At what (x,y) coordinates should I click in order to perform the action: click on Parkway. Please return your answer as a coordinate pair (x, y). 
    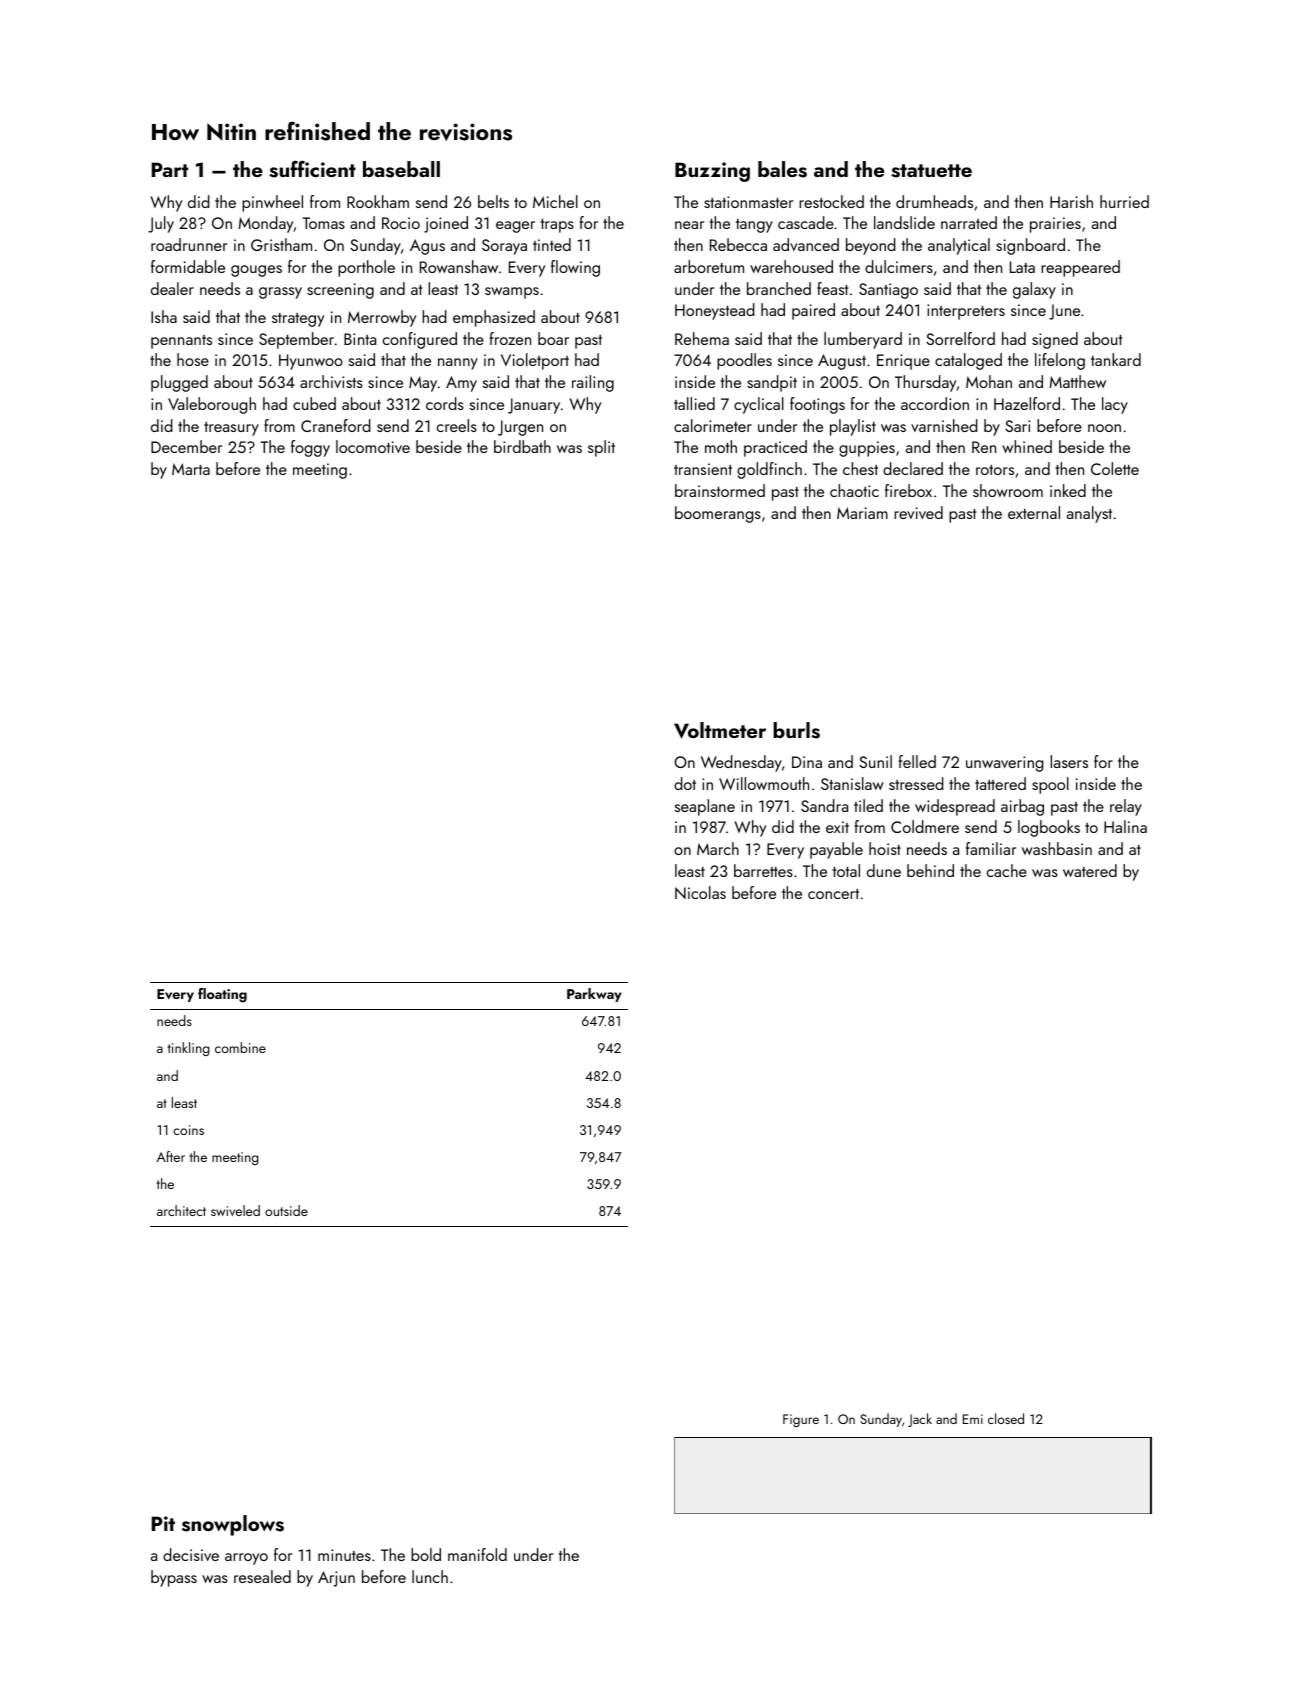
    Looking at the image, I should click on (594, 995).
